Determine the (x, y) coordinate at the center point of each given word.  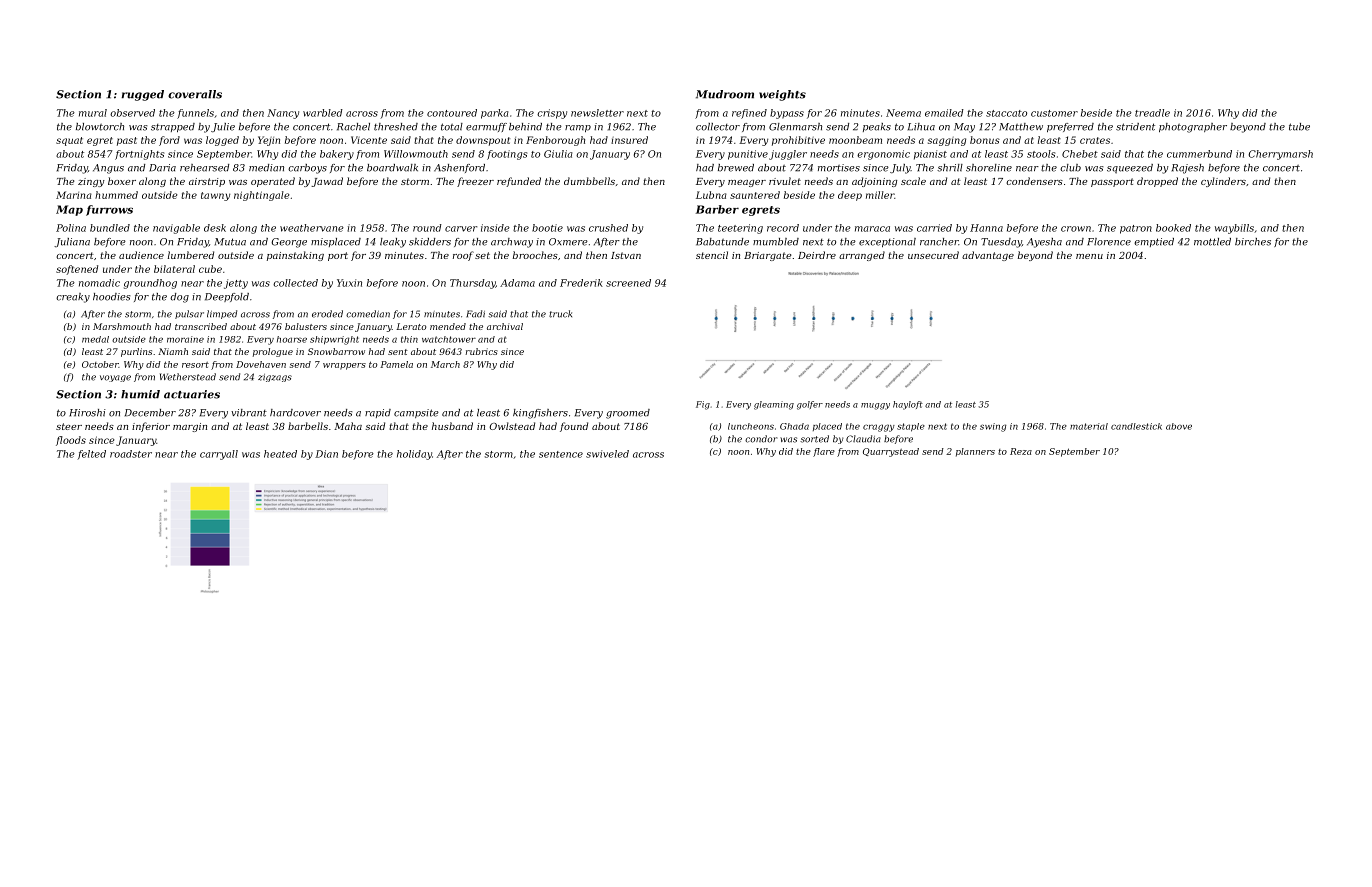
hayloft (908, 405)
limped (222, 314)
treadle (1152, 113)
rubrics (481, 351)
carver (461, 229)
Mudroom (725, 94)
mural (93, 113)
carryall (219, 455)
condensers (1034, 181)
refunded (519, 182)
